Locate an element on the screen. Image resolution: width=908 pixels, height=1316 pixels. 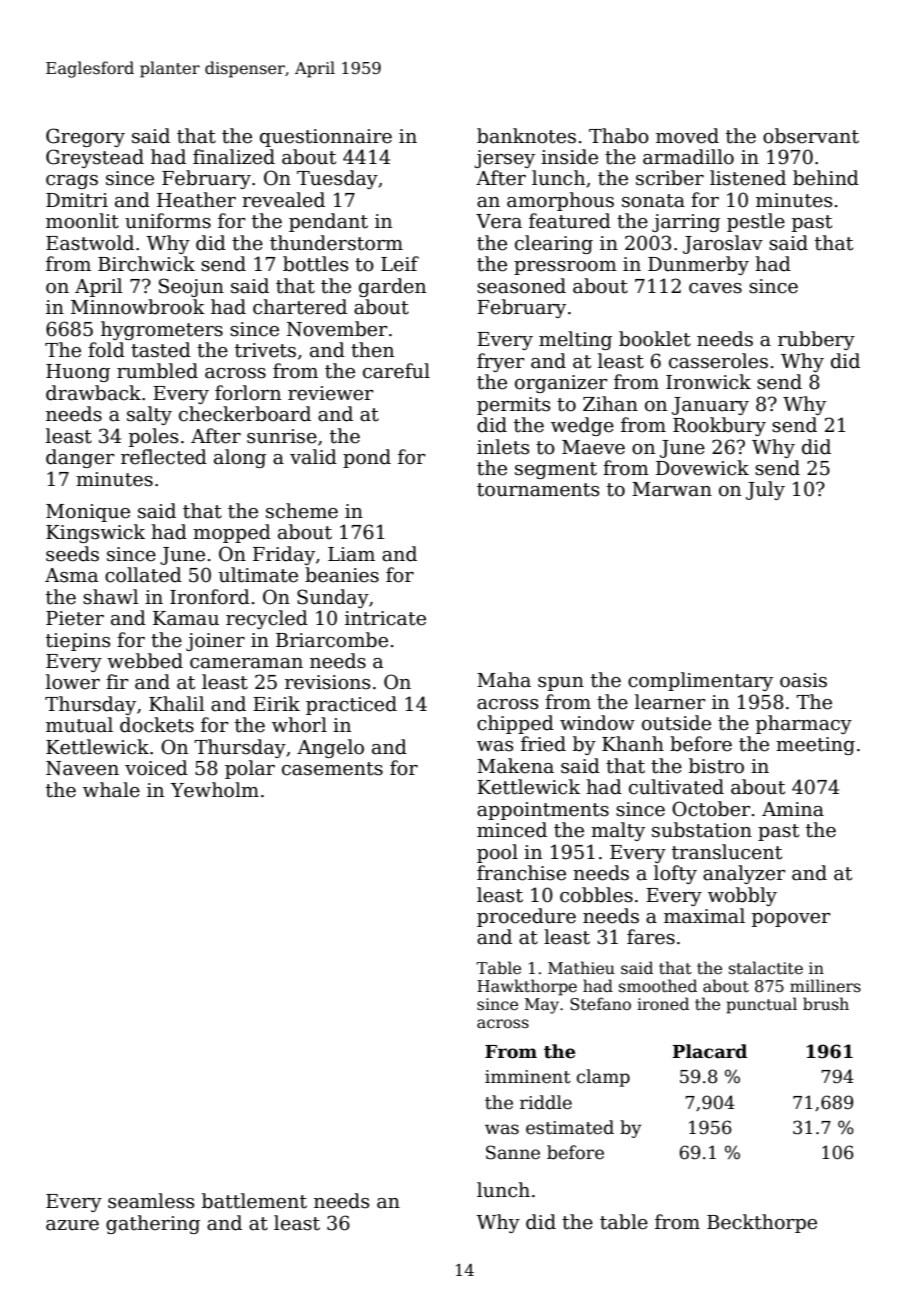
Ironwick is located at coordinates (708, 382).
